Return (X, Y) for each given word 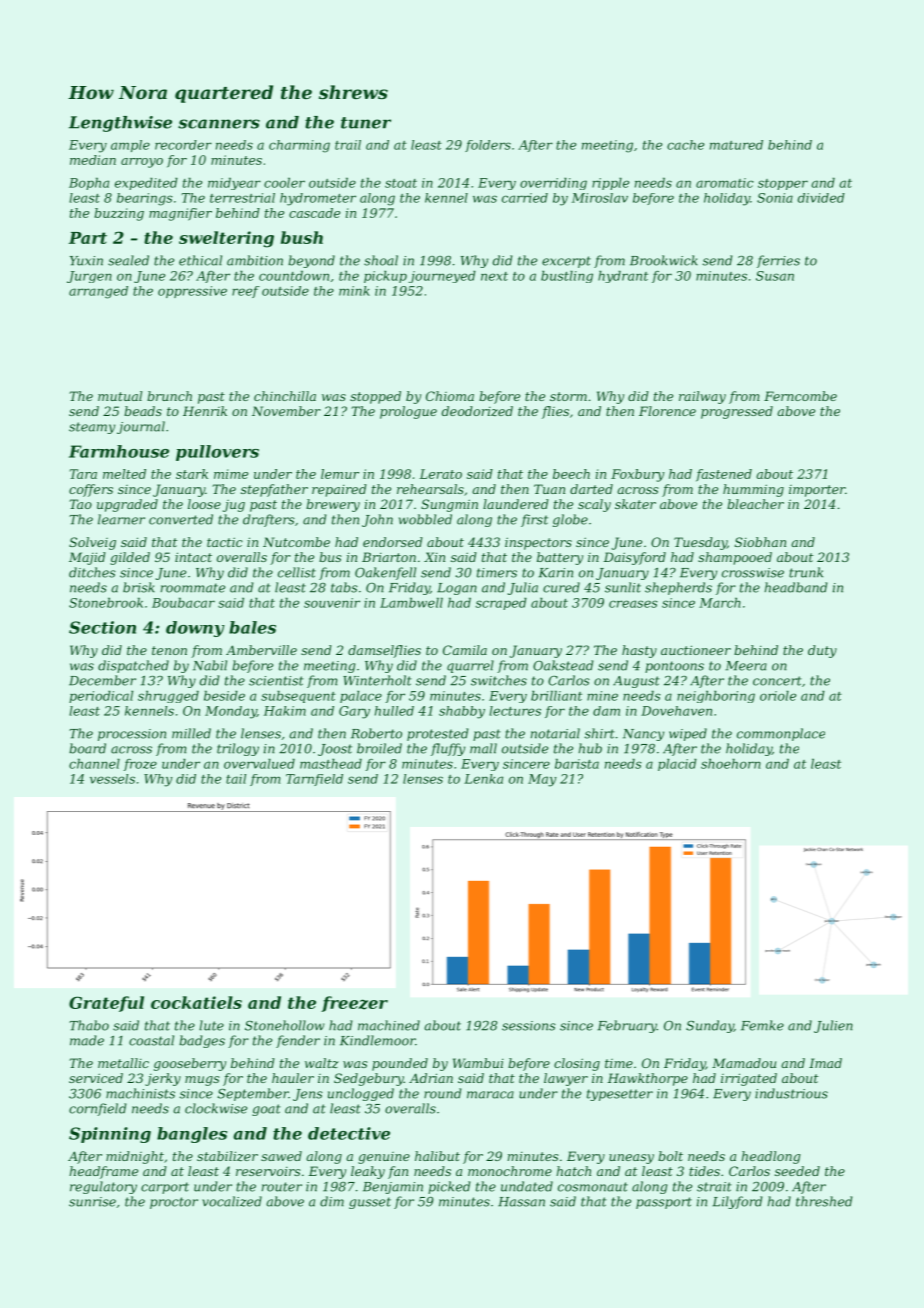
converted (181, 519)
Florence (667, 411)
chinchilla (285, 396)
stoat (401, 183)
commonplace (781, 734)
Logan (457, 589)
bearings (145, 199)
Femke (762, 1025)
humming (753, 490)
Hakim (285, 711)
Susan (775, 276)
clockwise (216, 1108)
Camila (465, 650)
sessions (529, 1026)
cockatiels (196, 1002)
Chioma (450, 396)
